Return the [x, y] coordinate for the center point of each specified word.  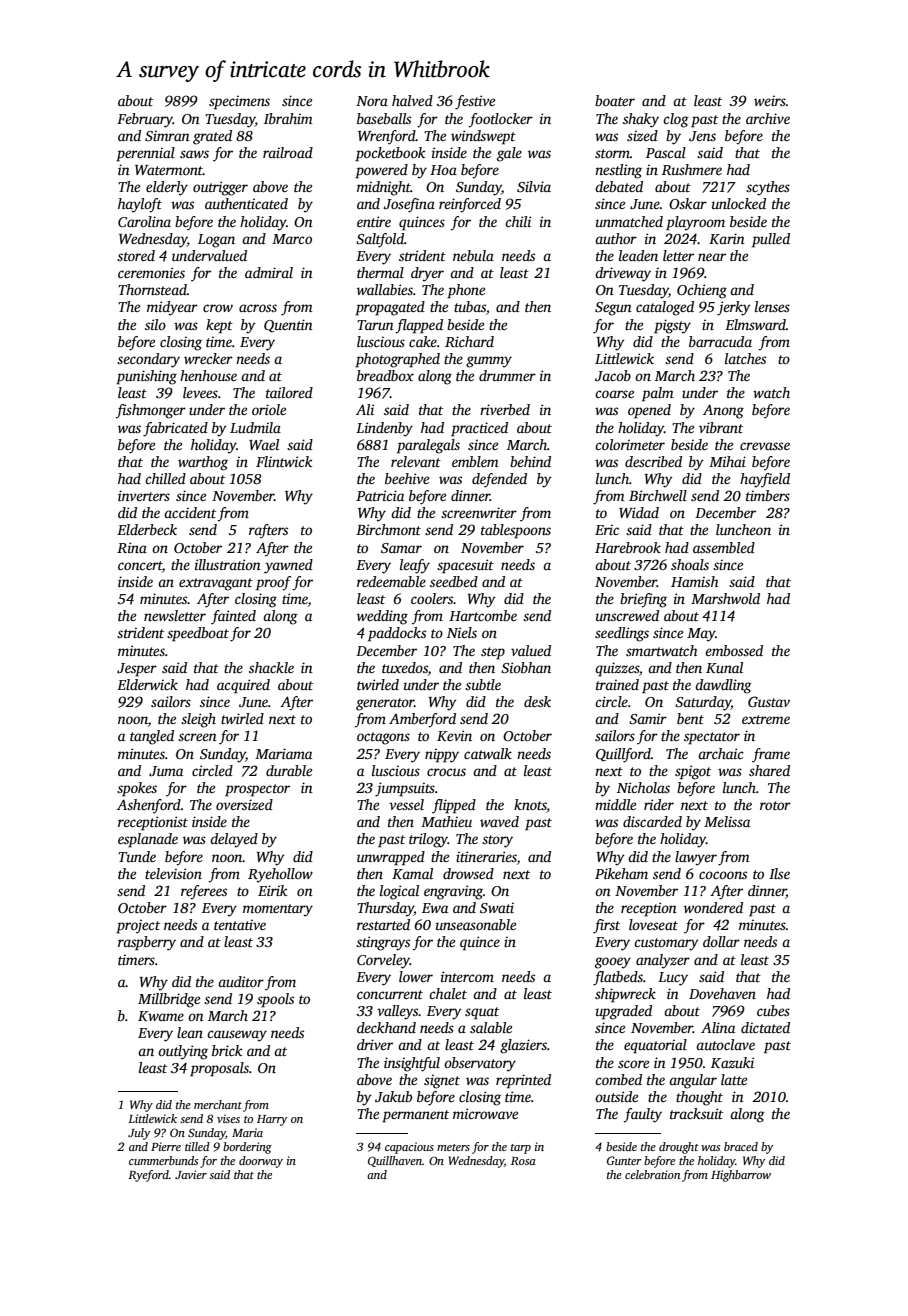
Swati [497, 907]
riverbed [505, 409]
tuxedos [405, 667]
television [173, 873]
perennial [145, 154]
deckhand [386, 1027]
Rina [132, 547]
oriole [269, 409]
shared [769, 770]
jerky [734, 308]
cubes [773, 1010]
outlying [183, 1052]
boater [615, 100]
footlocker [500, 120]
